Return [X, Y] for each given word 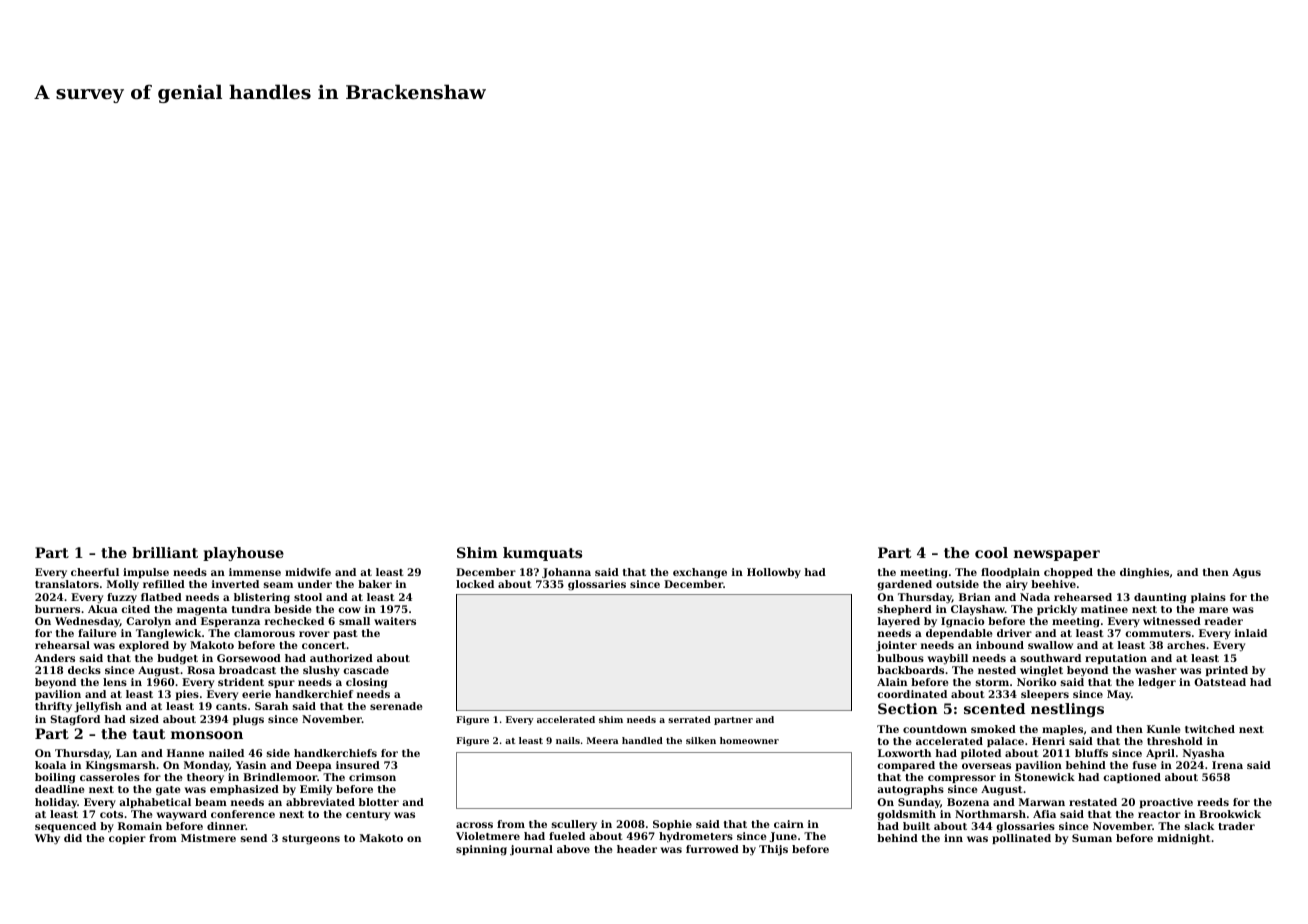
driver [1014, 633]
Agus [1246, 573]
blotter [379, 802]
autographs [910, 790]
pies [187, 695]
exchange [700, 573]
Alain [892, 682]
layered [899, 622]
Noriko [1036, 682]
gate [168, 791]
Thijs [773, 850]
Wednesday [87, 622]
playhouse [243, 554]
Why [47, 839]
